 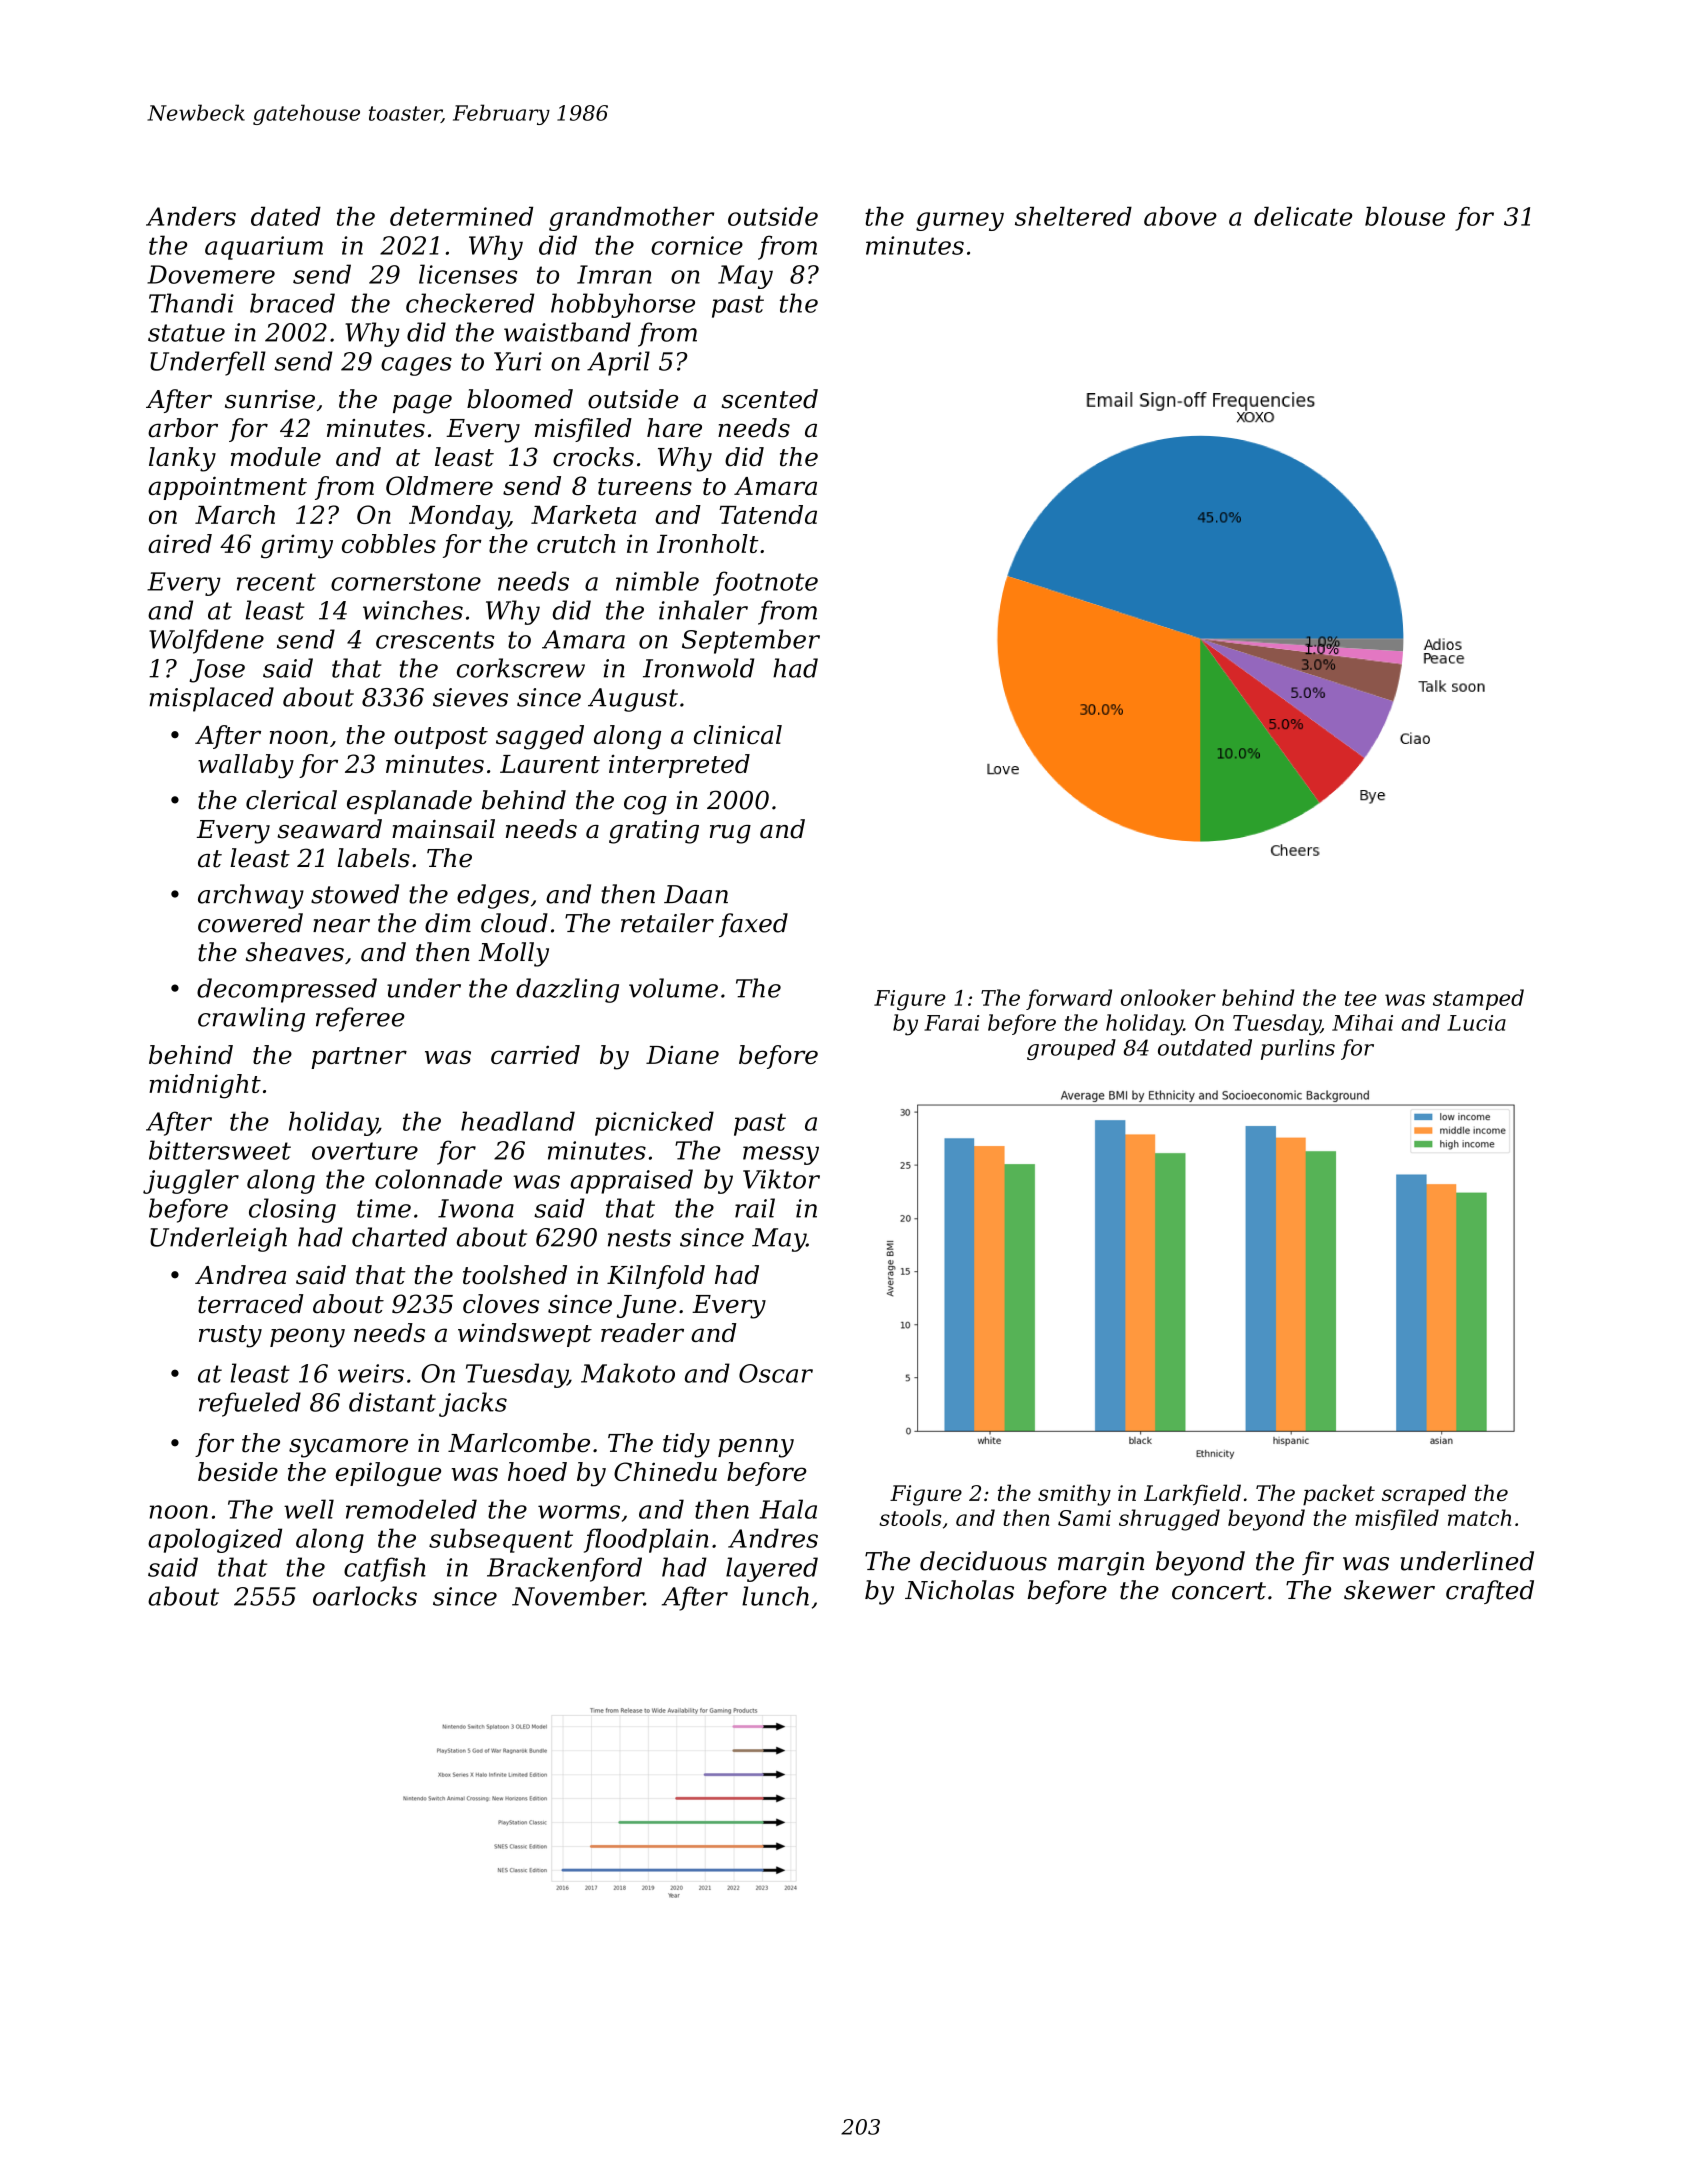 I want to click on Thandi, so click(x=191, y=303).
